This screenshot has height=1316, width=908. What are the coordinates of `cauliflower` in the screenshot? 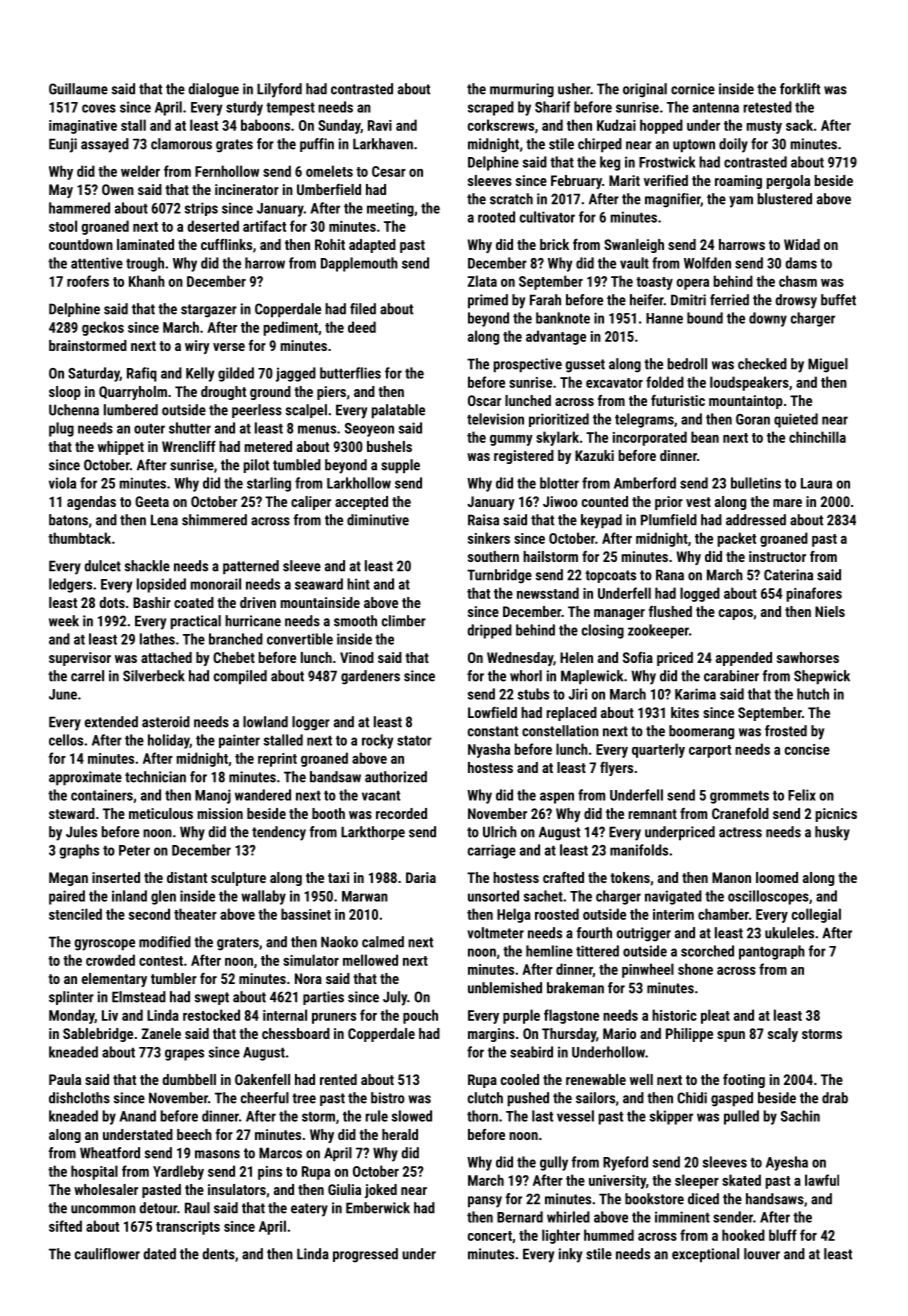 It's located at (107, 1254).
